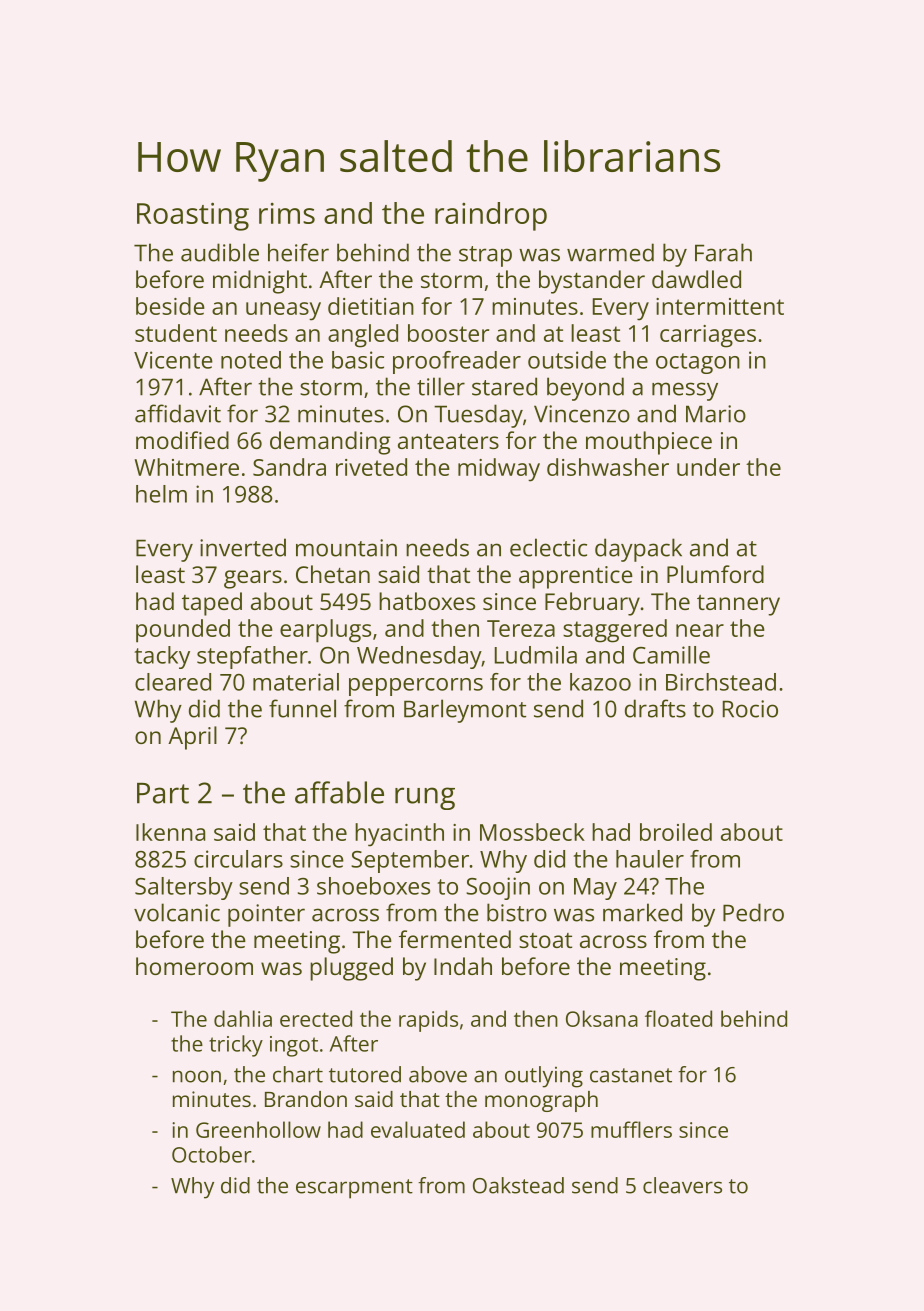  What do you see at coordinates (197, 1076) in the document?
I see `noon` at bounding box center [197, 1076].
